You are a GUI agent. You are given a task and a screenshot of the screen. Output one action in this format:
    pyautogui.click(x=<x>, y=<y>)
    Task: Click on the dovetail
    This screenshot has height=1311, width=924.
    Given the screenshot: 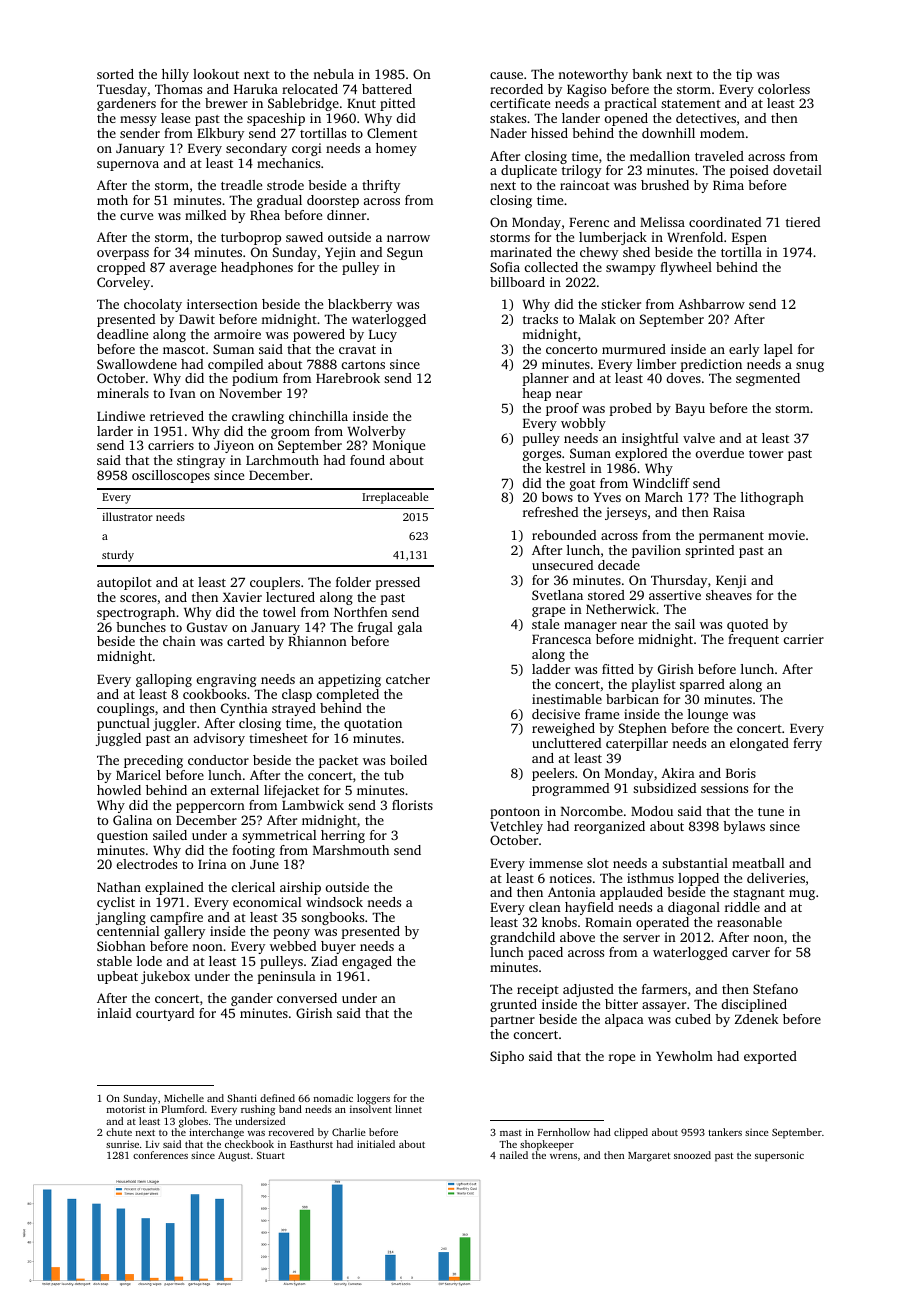 What is the action you would take?
    pyautogui.click(x=797, y=170)
